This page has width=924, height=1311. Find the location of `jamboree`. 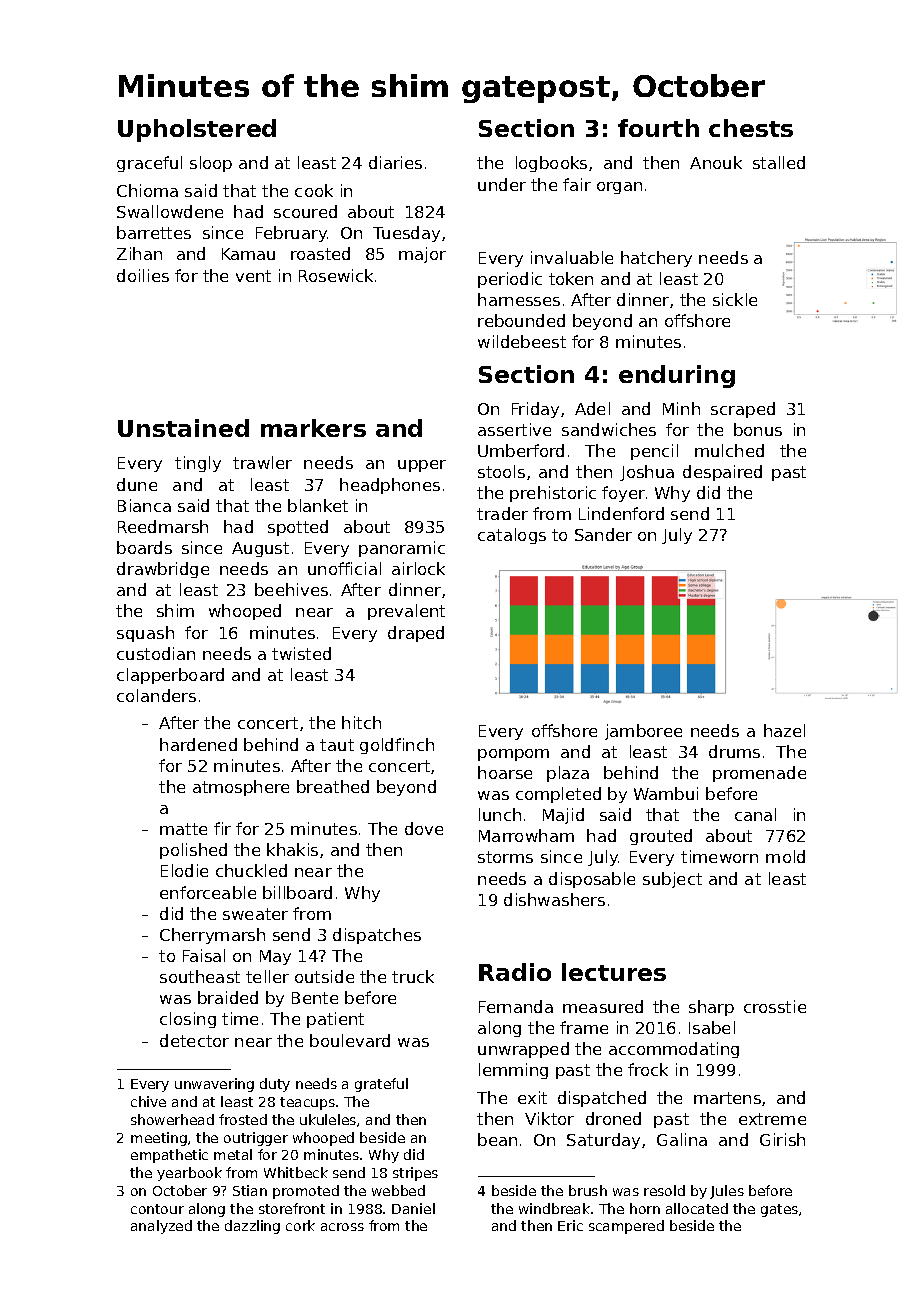

jamboree is located at coordinates (643, 732).
